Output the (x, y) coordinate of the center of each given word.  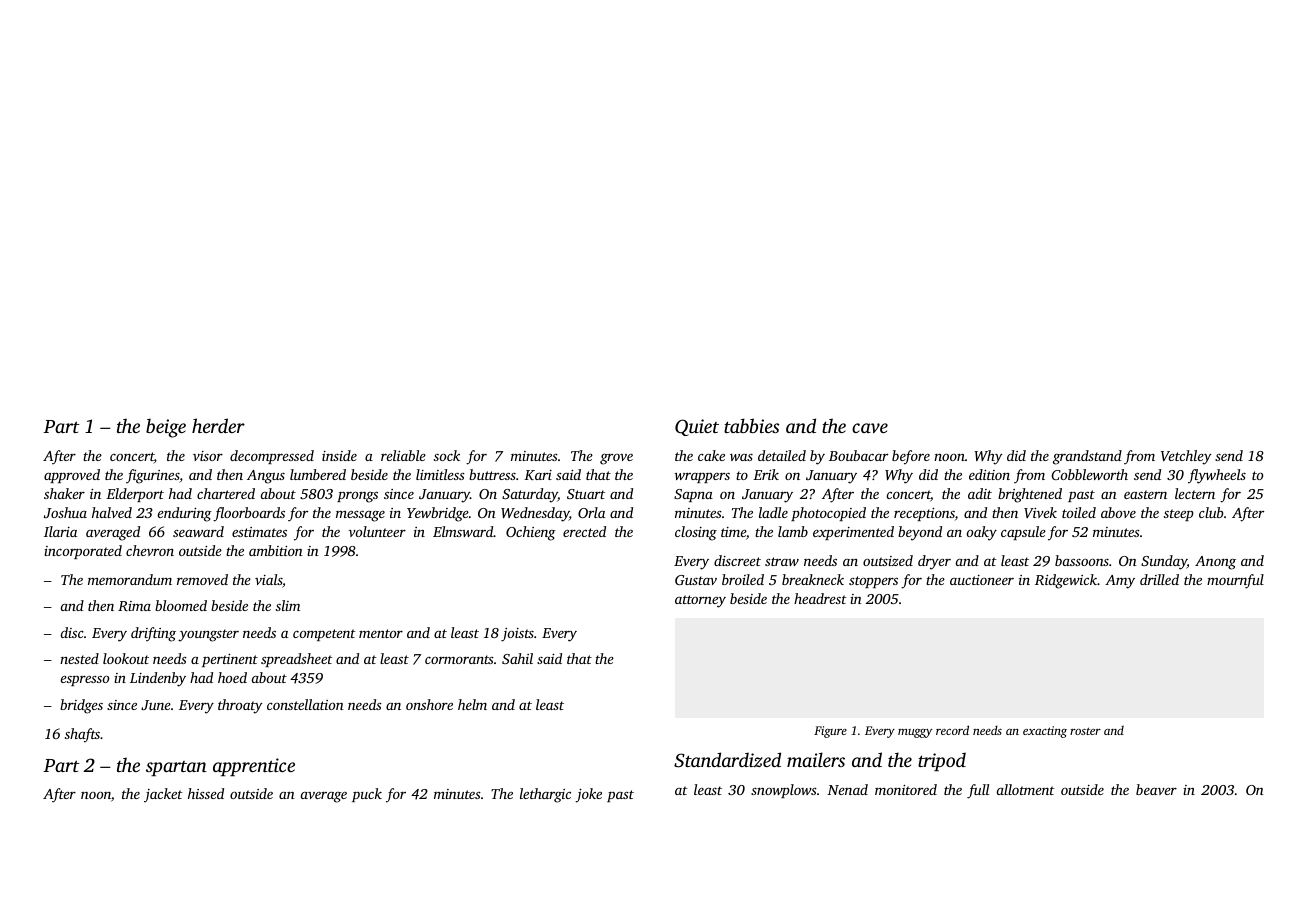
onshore (429, 704)
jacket (163, 795)
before (911, 457)
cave (870, 428)
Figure (830, 732)
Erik (766, 474)
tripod (942, 761)
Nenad (847, 789)
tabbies (751, 425)
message (360, 516)
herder (218, 425)
